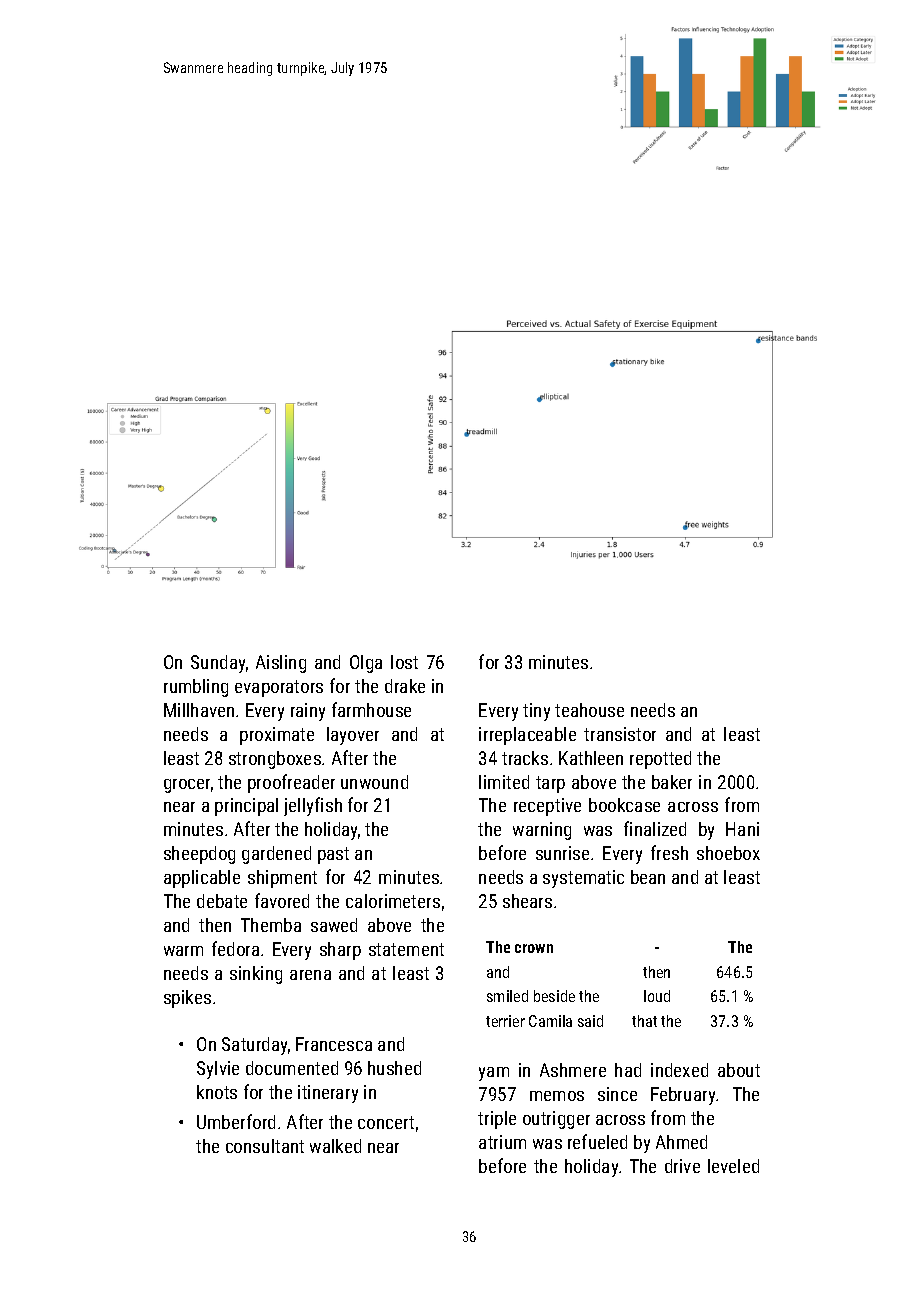 The height and width of the screenshot is (1311, 924). Describe the element at coordinates (334, 1044) in the screenshot. I see `Francesca` at that location.
